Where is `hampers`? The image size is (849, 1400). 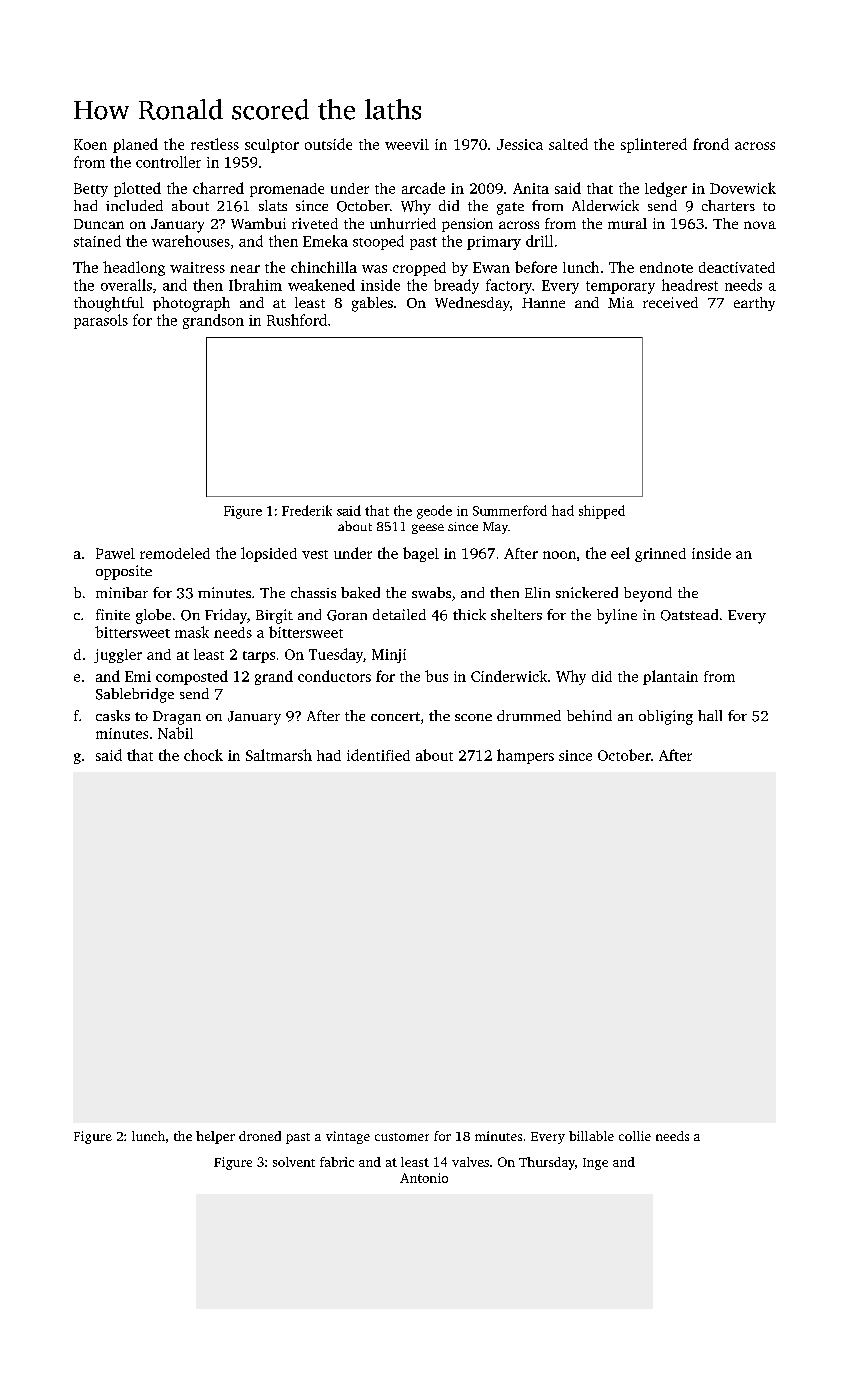
hampers is located at coordinates (525, 756).
